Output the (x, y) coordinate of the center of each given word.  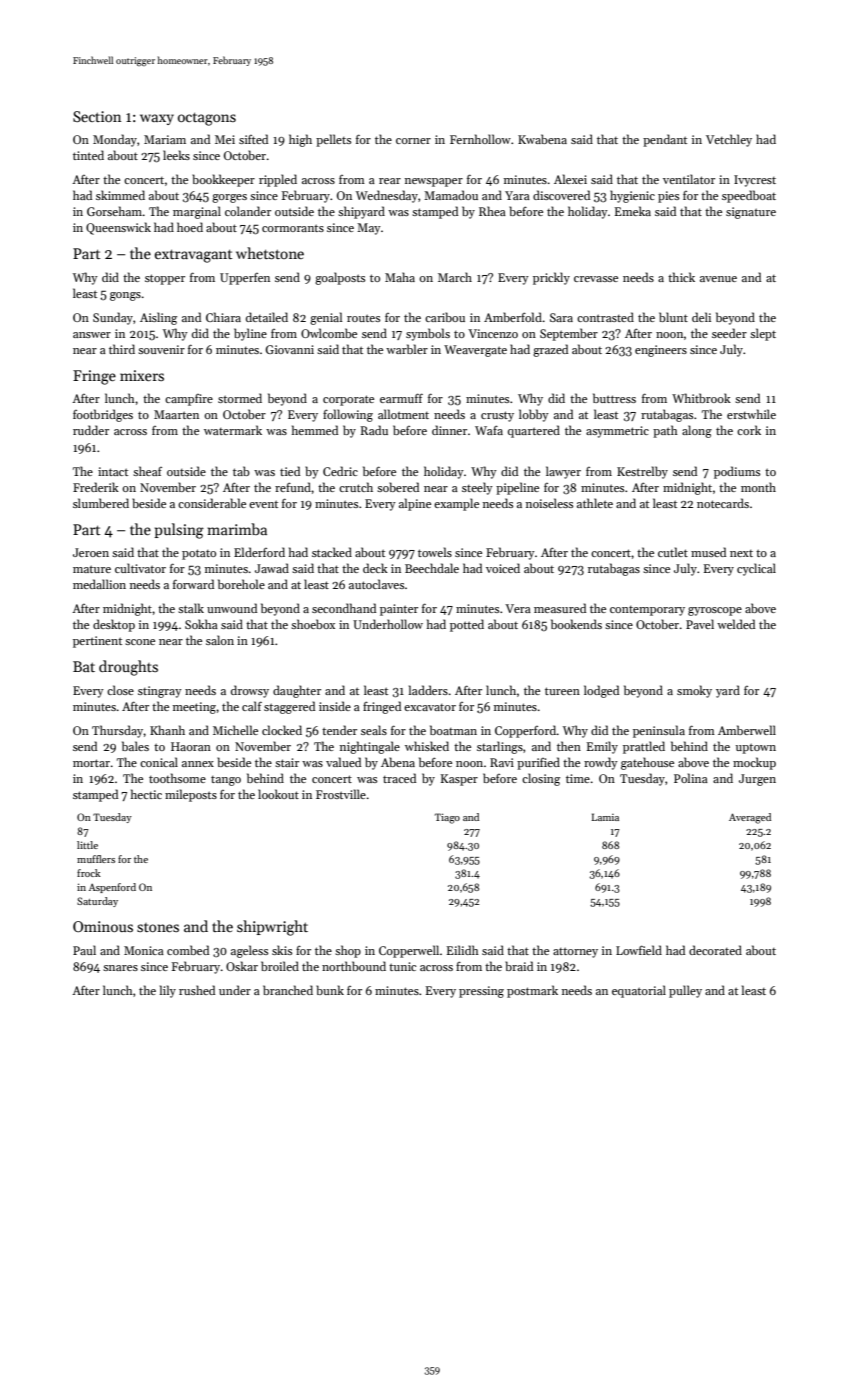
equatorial (639, 991)
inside (335, 706)
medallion (99, 584)
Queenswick (118, 228)
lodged (601, 691)
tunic (402, 966)
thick (681, 277)
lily (168, 991)
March (455, 277)
